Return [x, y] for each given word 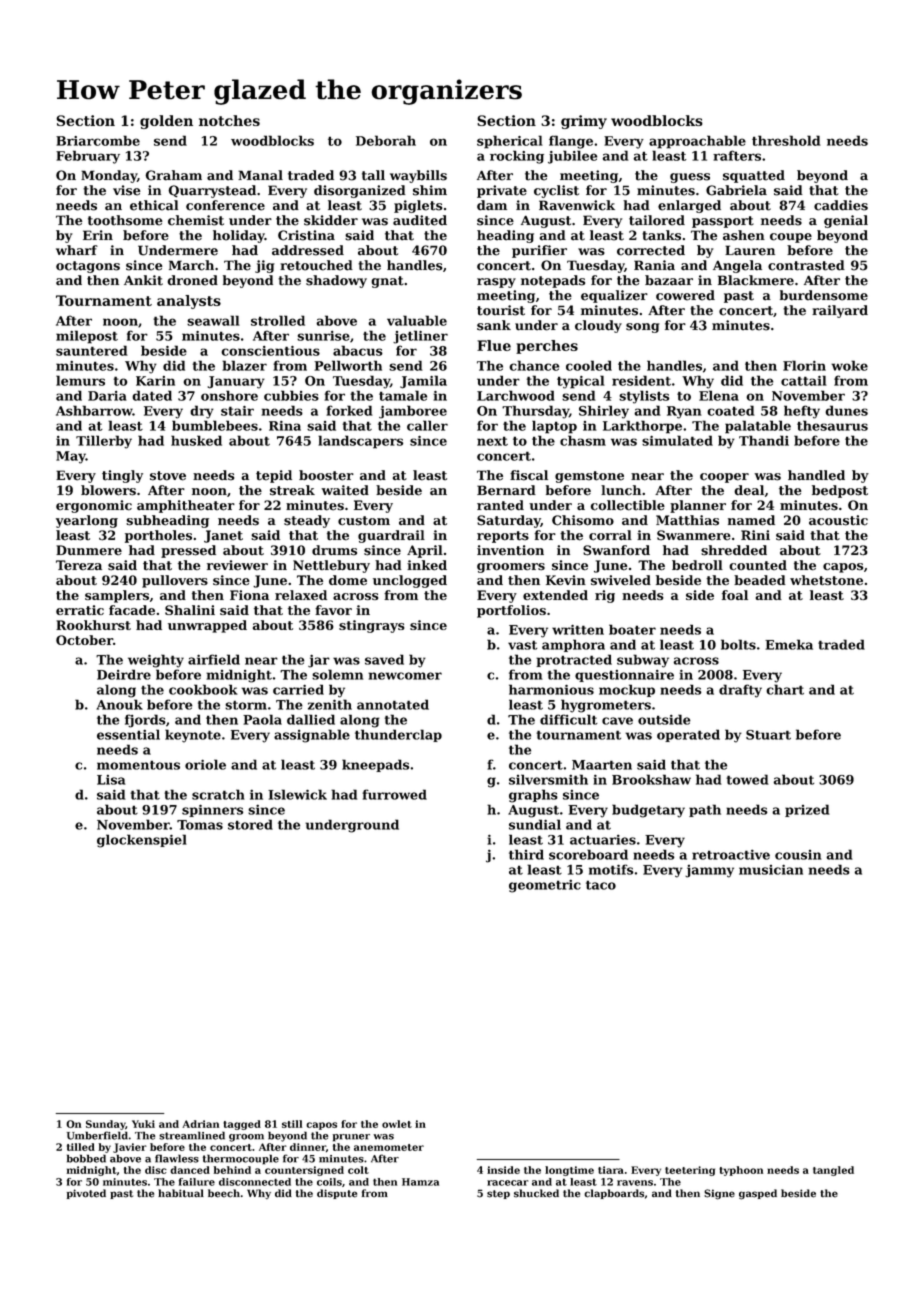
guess [690, 178]
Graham [173, 175]
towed [747, 779]
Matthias [687, 520]
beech [224, 1193]
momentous [138, 765]
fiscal [529, 475]
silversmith [548, 779]
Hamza [420, 1182]
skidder [331, 220]
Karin [155, 381]
